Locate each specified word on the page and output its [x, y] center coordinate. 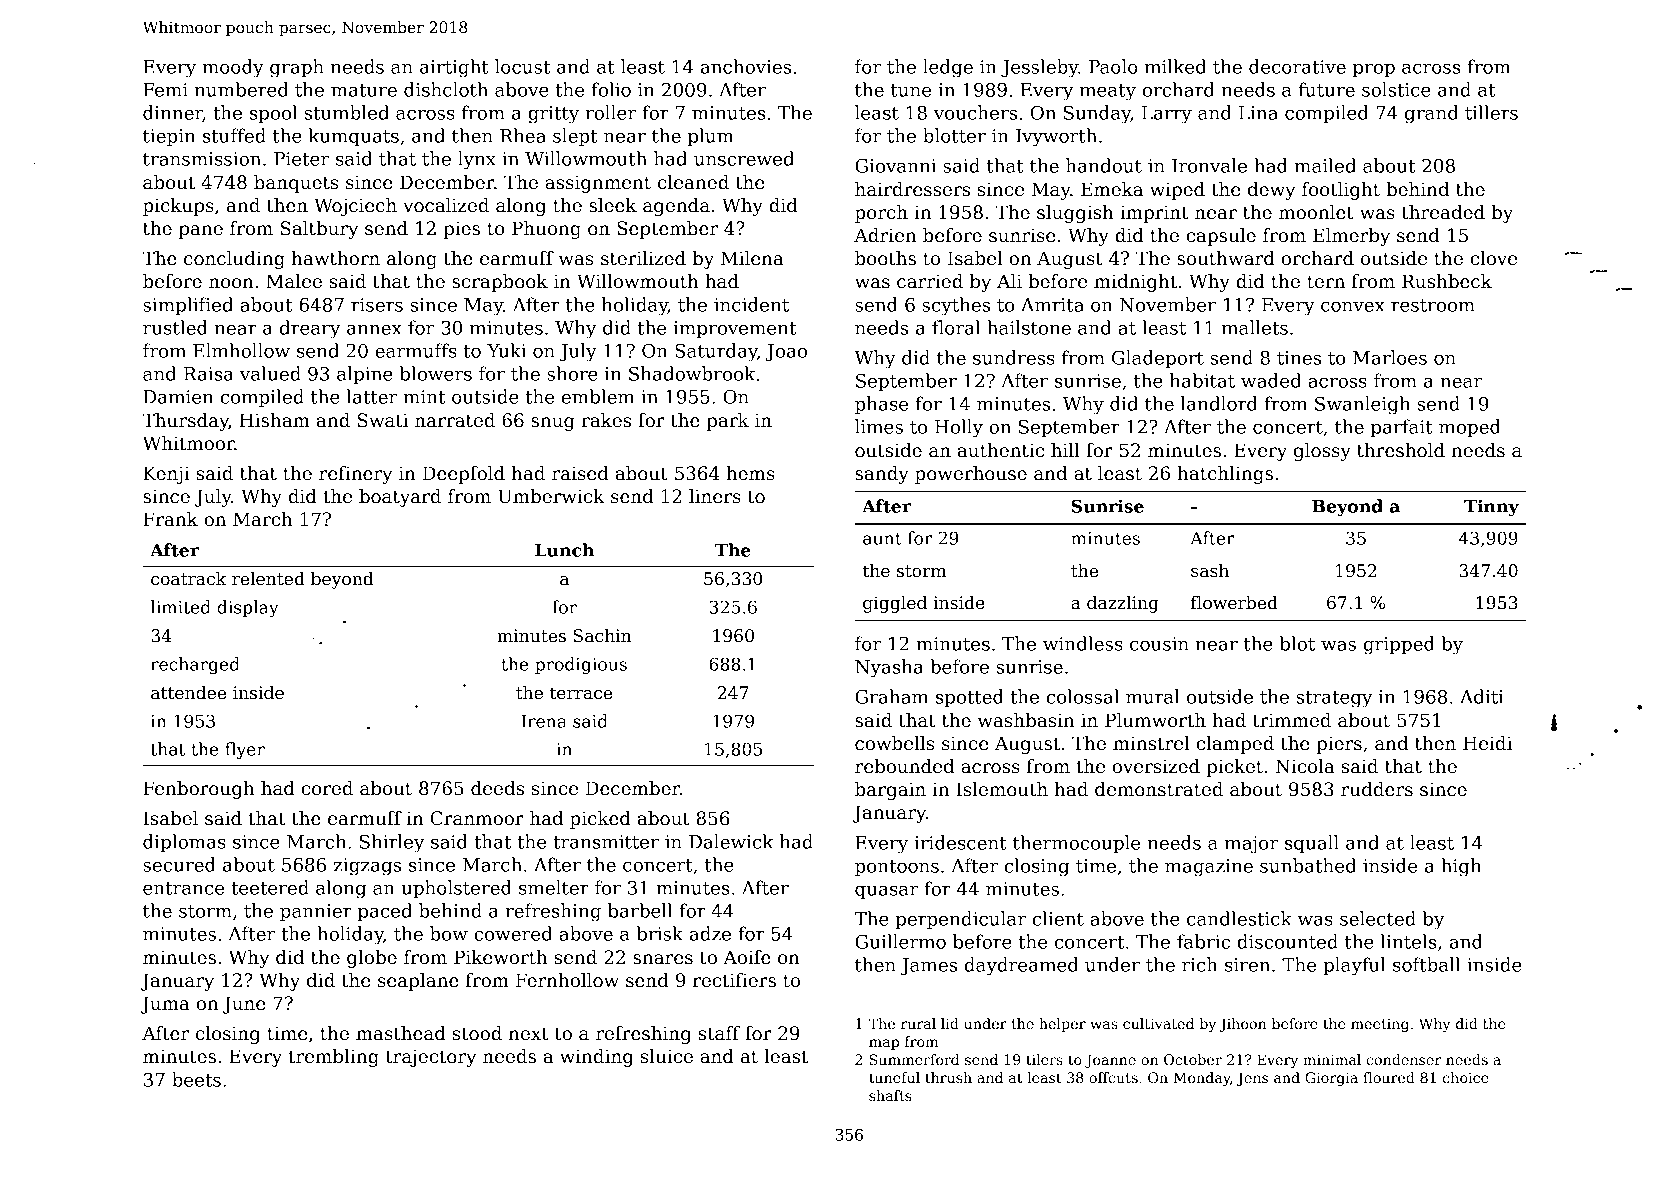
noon [231, 283]
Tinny [1491, 508]
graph [297, 68]
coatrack [188, 579]
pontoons [897, 868]
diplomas [184, 843]
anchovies [745, 66]
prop [1374, 70]
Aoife [747, 957]
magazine [1209, 868]
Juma [165, 1005]
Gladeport [1158, 359]
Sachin [602, 636]
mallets [1255, 327]
